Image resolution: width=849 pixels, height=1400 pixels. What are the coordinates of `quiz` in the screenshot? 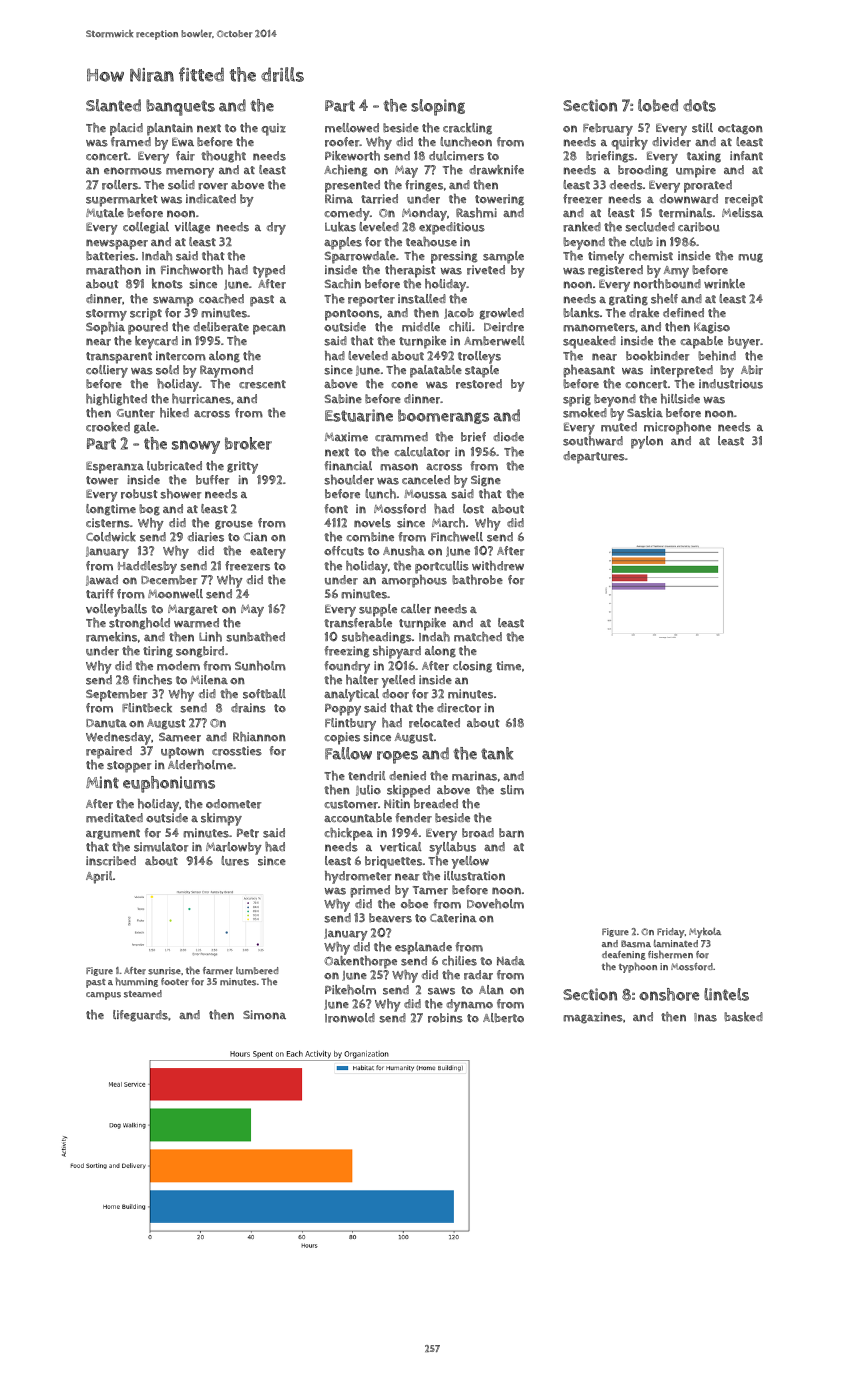 It's located at (273, 129).
